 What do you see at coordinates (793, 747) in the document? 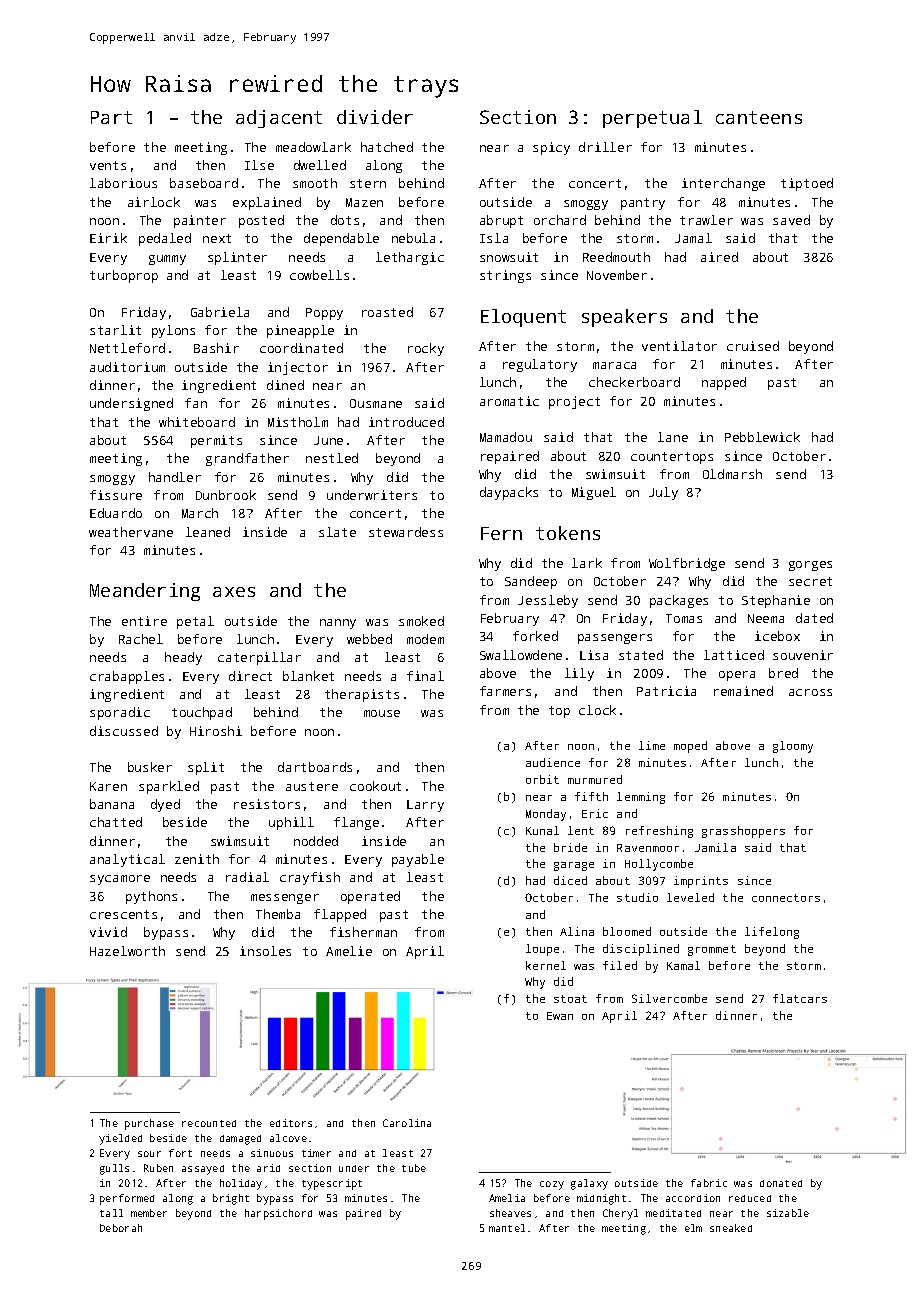
I see `gloomy` at bounding box center [793, 747].
